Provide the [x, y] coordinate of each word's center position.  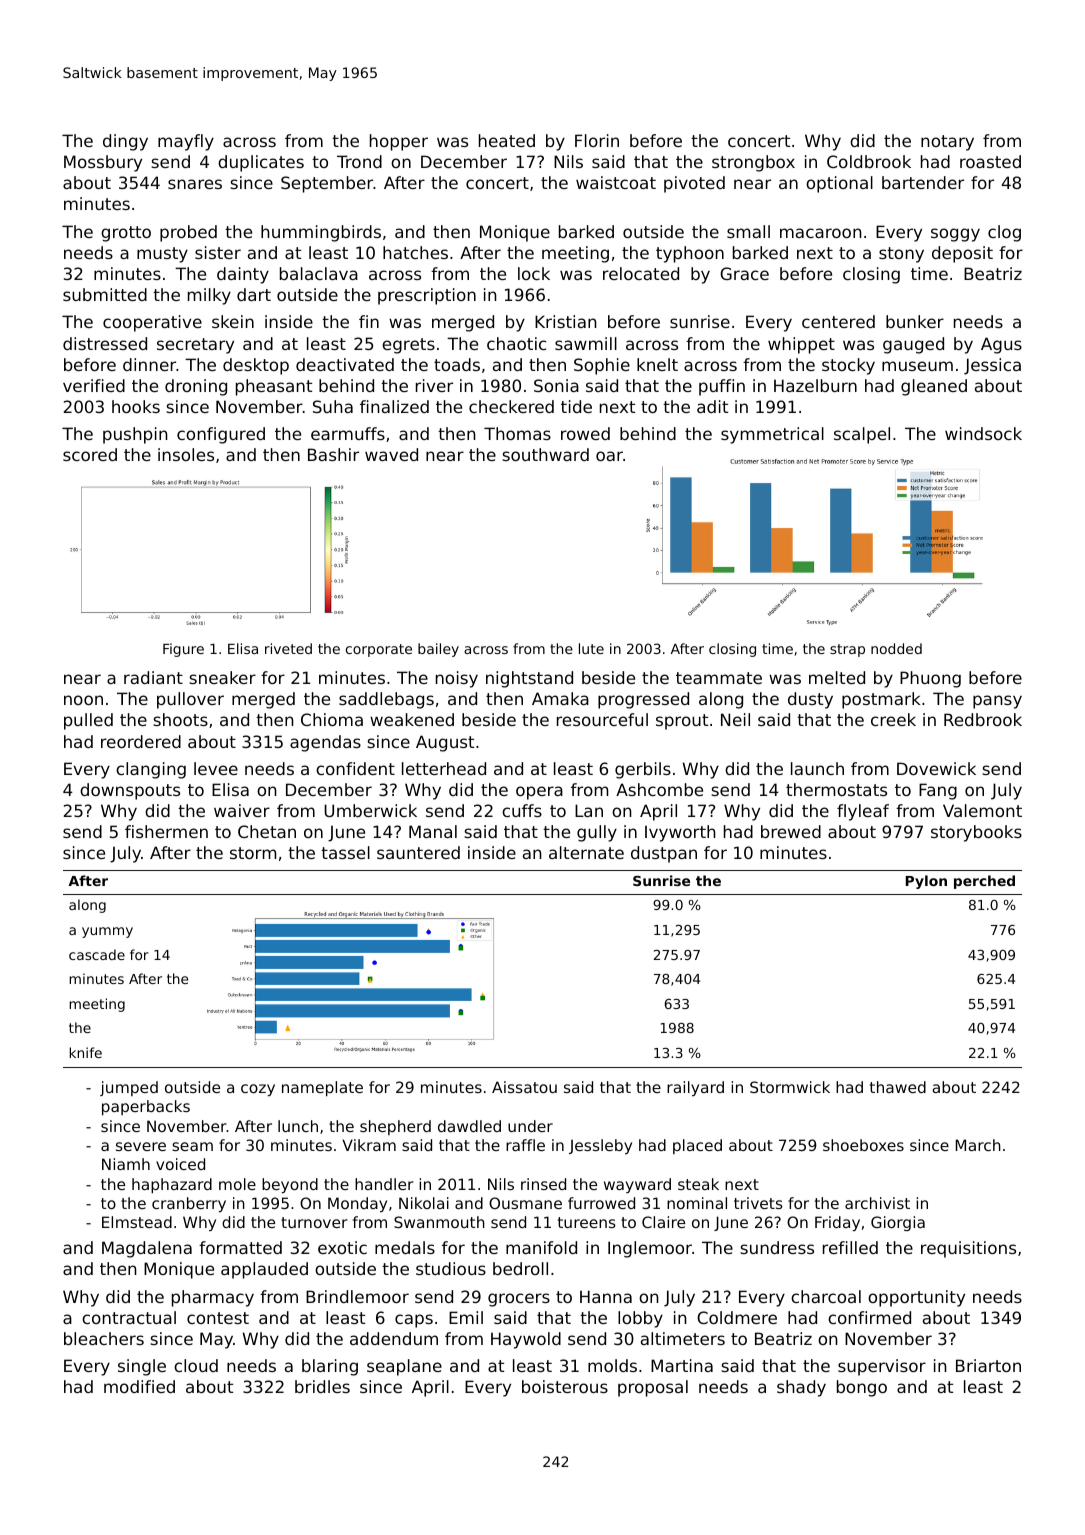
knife [85, 1052]
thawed [898, 1087]
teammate [719, 678]
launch [817, 768]
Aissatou [524, 1087]
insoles [186, 454]
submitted [105, 294]
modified [139, 1386]
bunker [915, 321]
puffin [722, 387]
